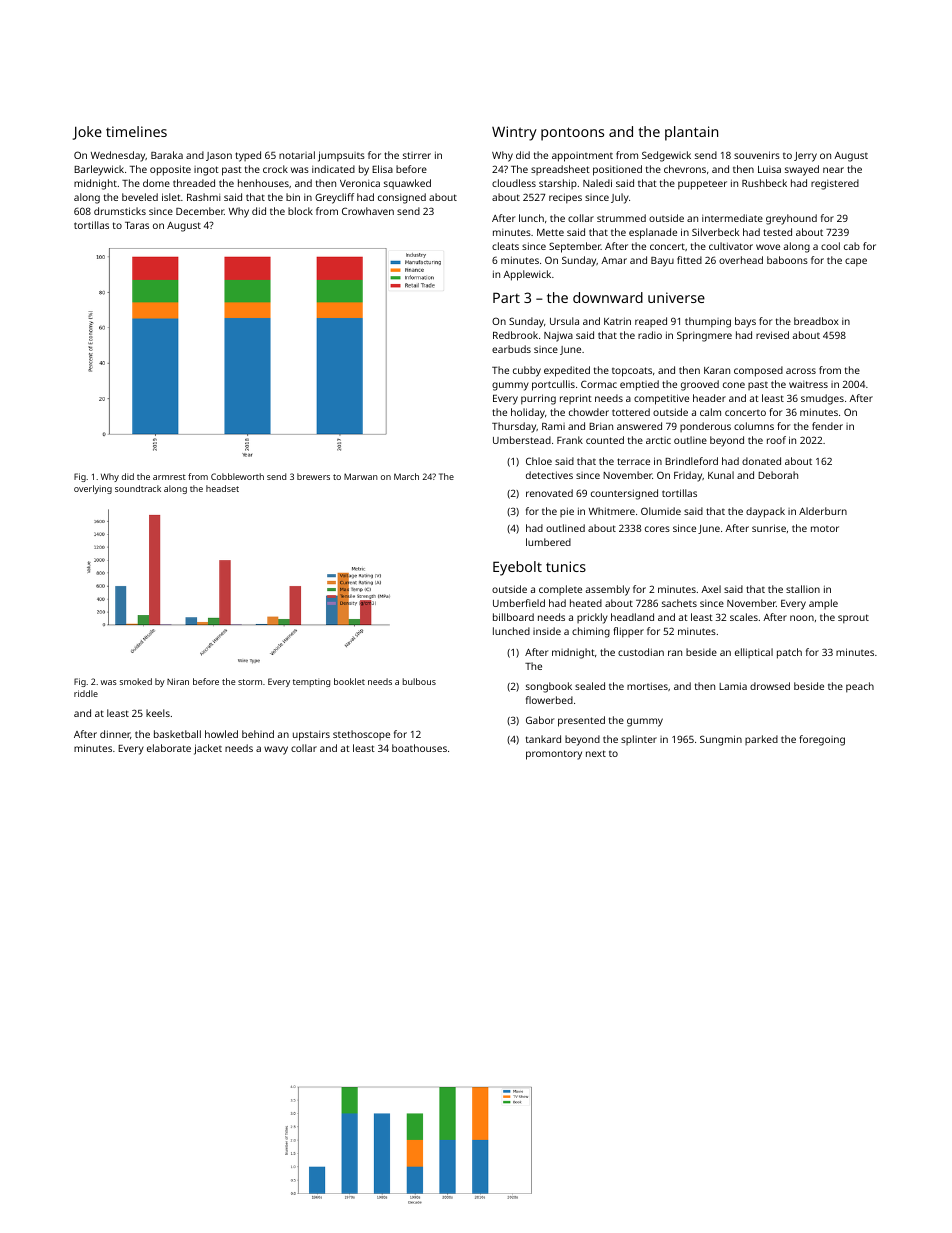 Image resolution: width=952 pixels, height=1233 pixels. I want to click on Joke, so click(87, 133).
